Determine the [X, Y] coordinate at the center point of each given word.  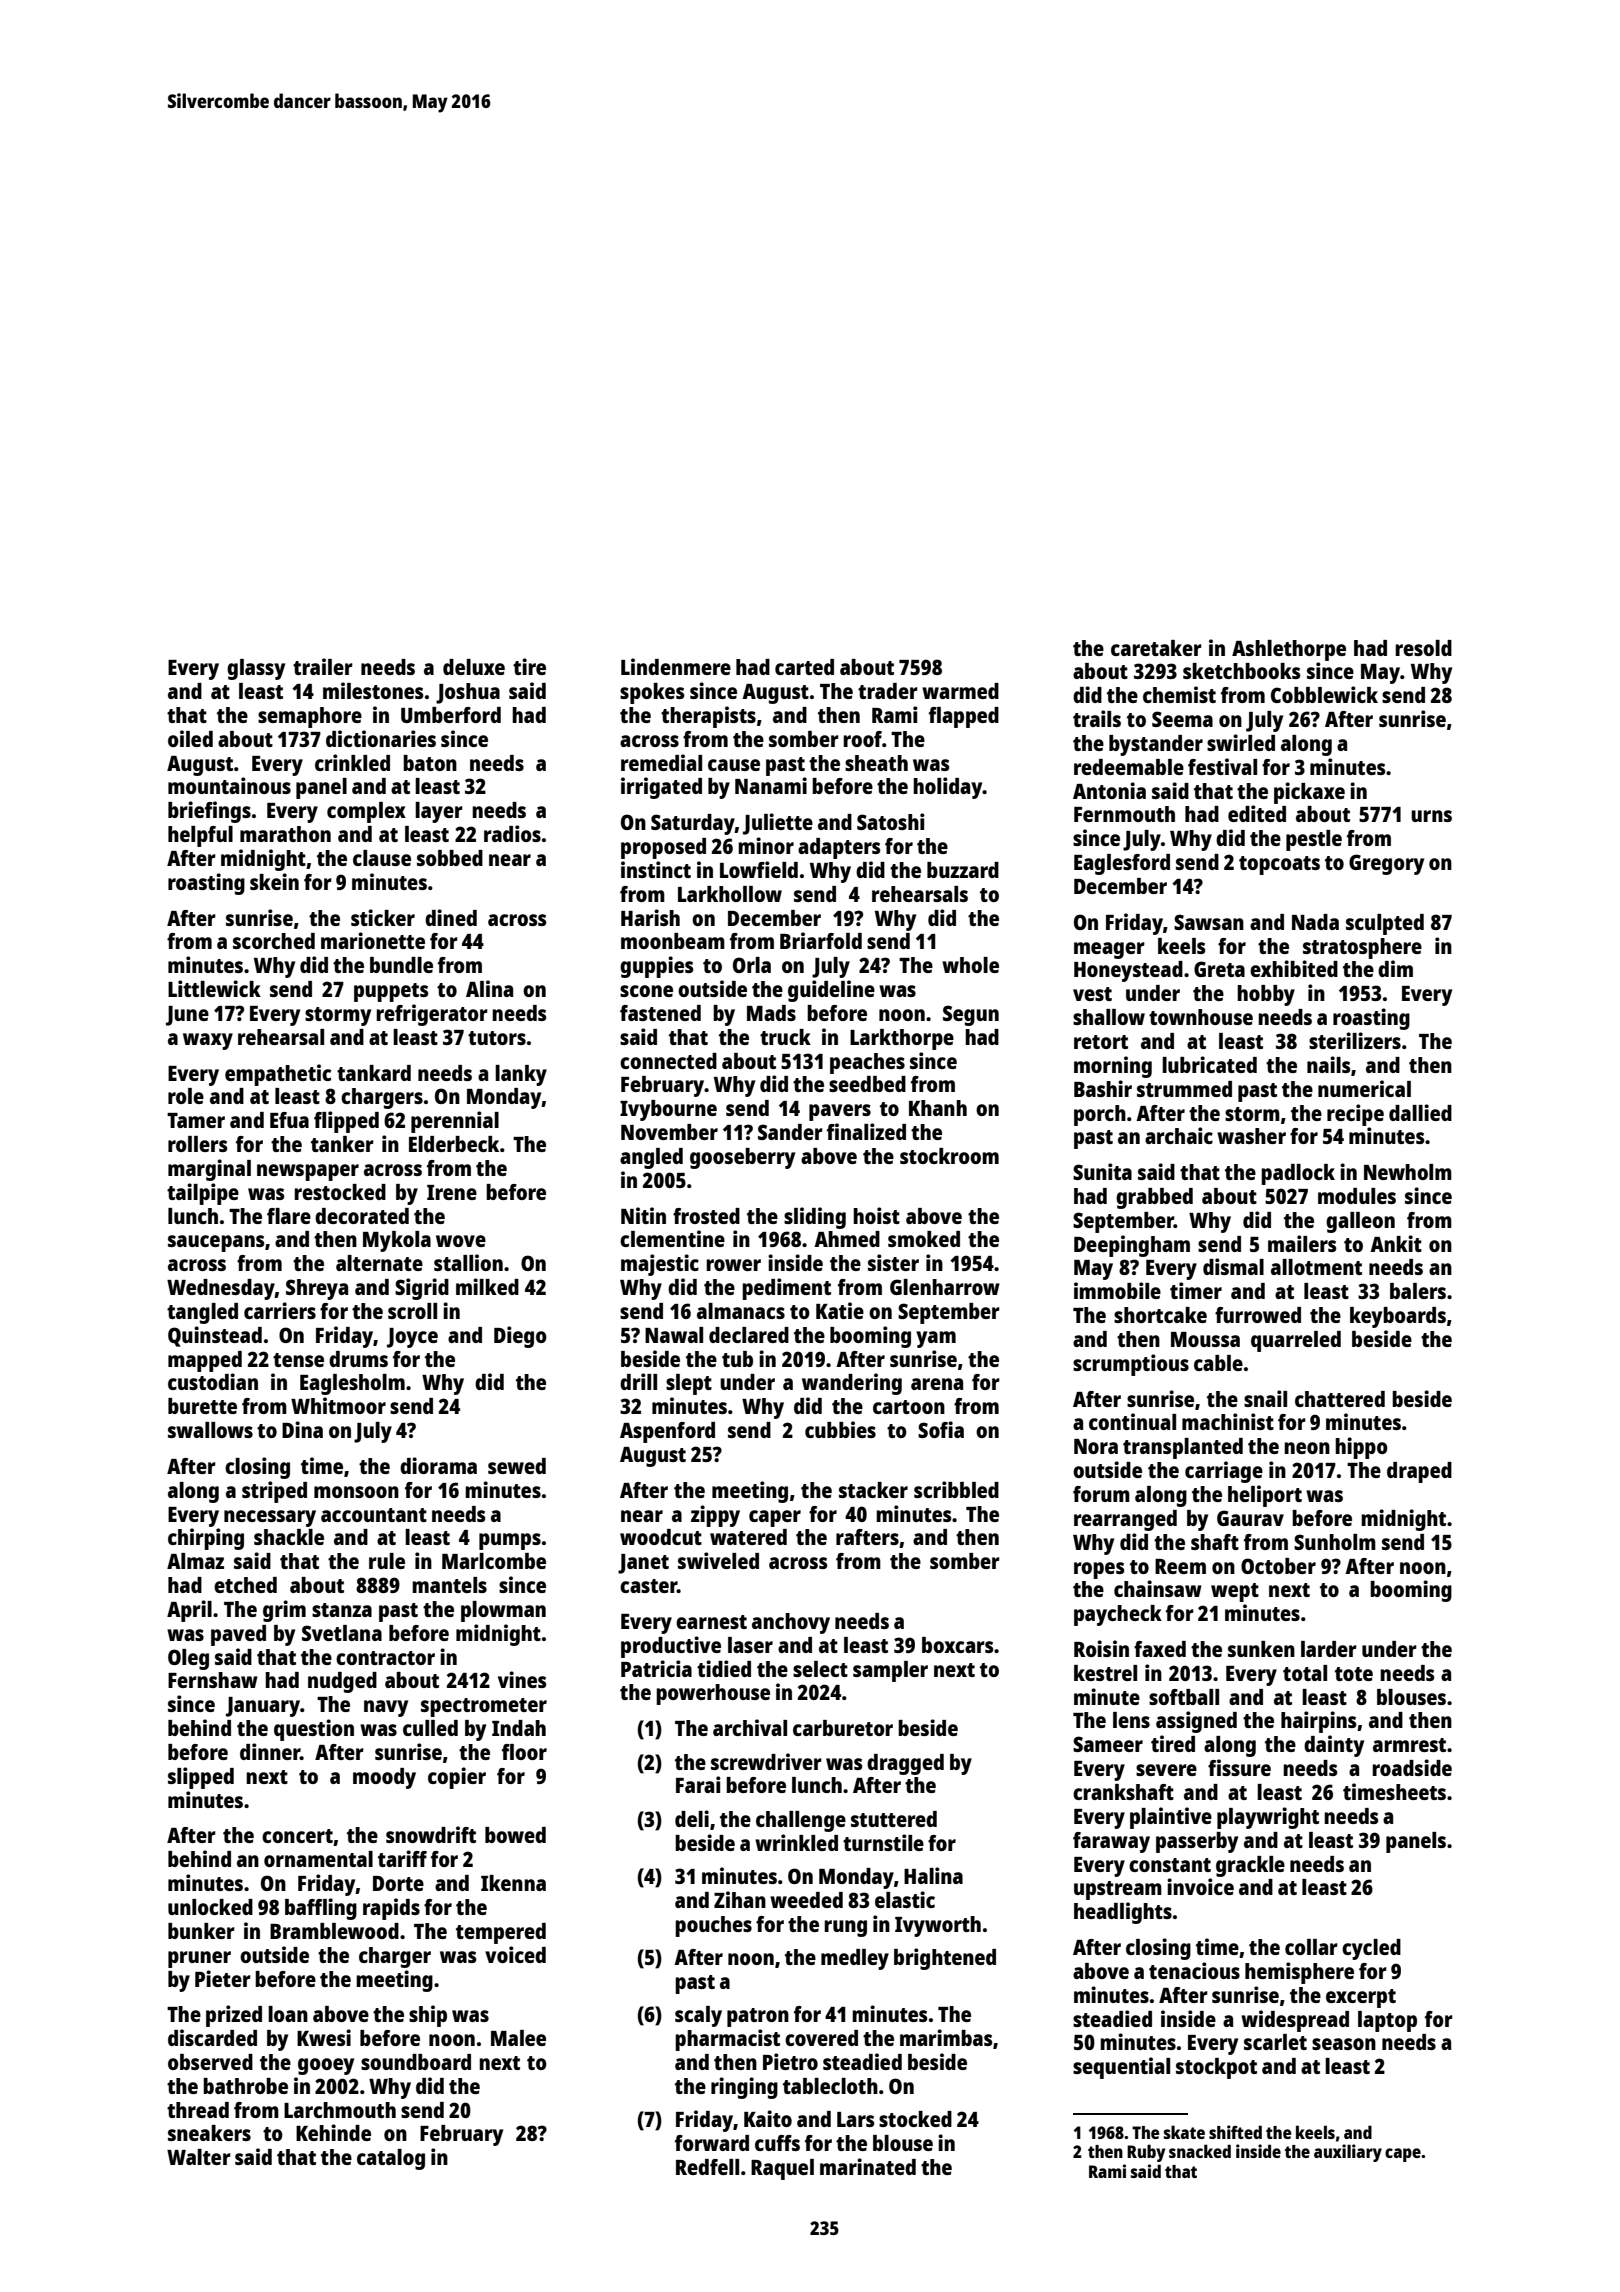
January [263, 1707]
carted [804, 667]
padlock [1298, 1174]
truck [785, 1037]
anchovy [791, 1623]
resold [1423, 648]
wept [1235, 1592]
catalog [391, 2159]
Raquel [782, 2169]
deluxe [474, 667]
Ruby [1146, 2153]
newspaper [308, 1172]
